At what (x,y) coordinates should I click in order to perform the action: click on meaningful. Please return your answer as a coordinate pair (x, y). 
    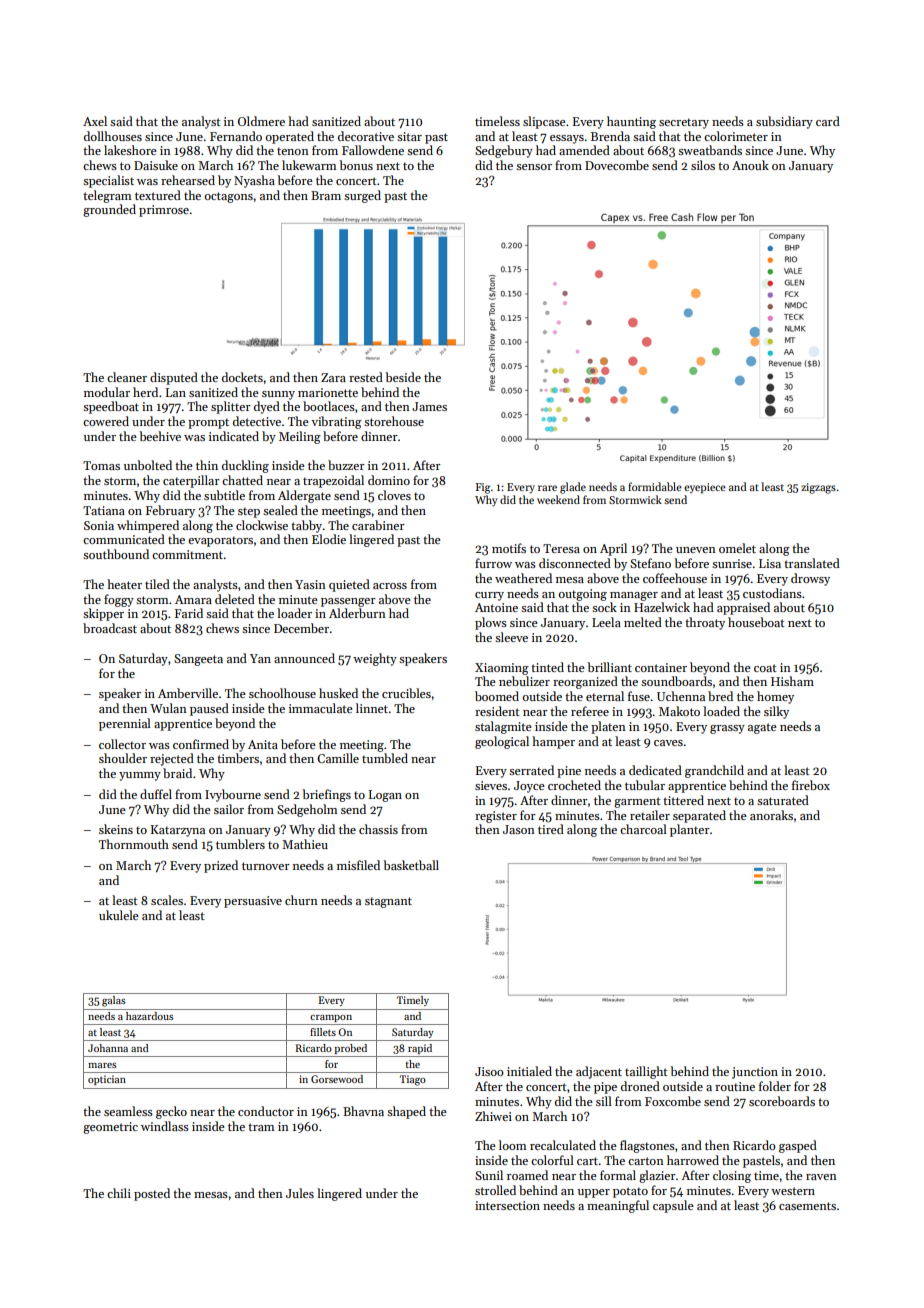
    Looking at the image, I should click on (618, 1206).
